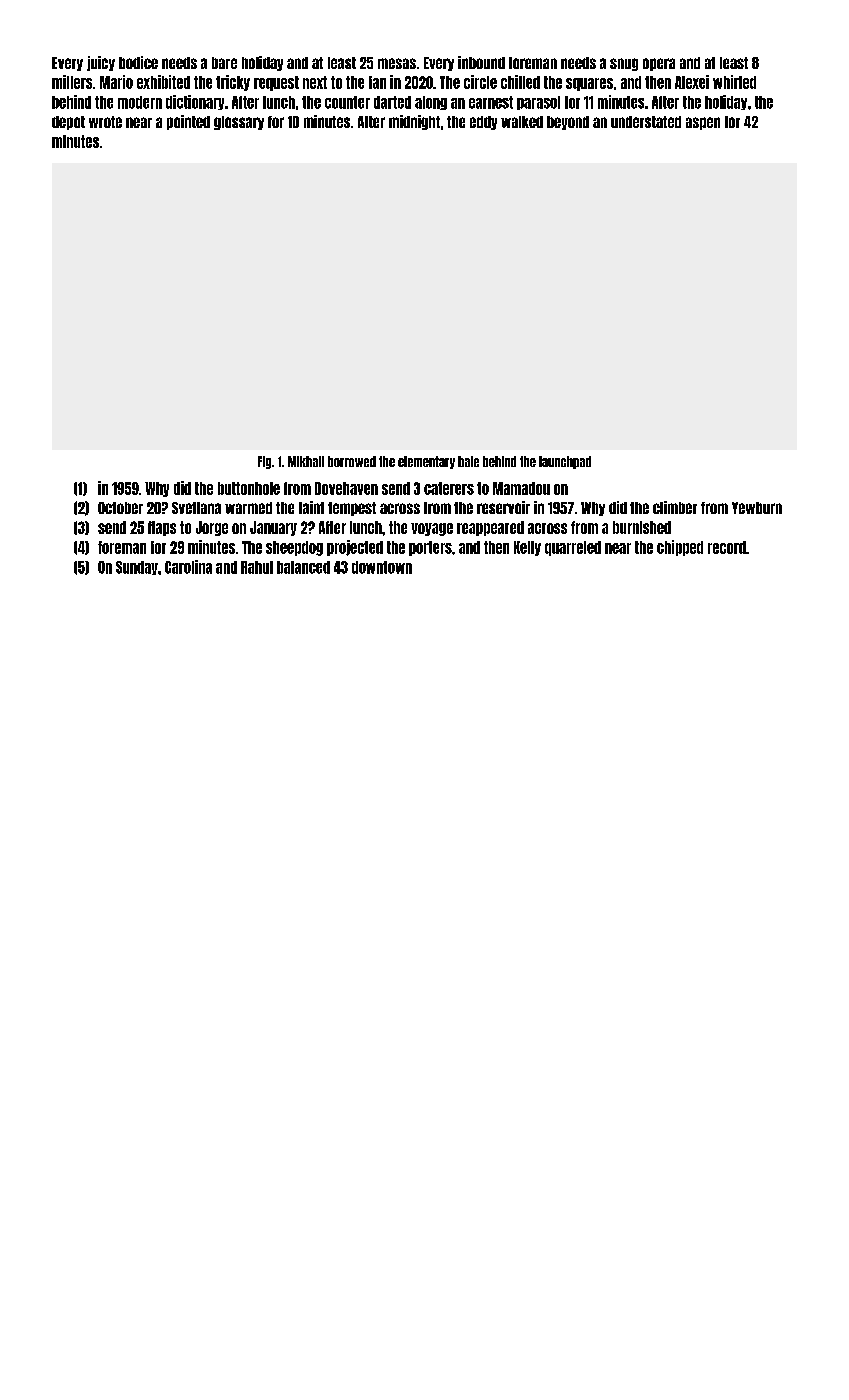  I want to click on opera, so click(659, 64).
